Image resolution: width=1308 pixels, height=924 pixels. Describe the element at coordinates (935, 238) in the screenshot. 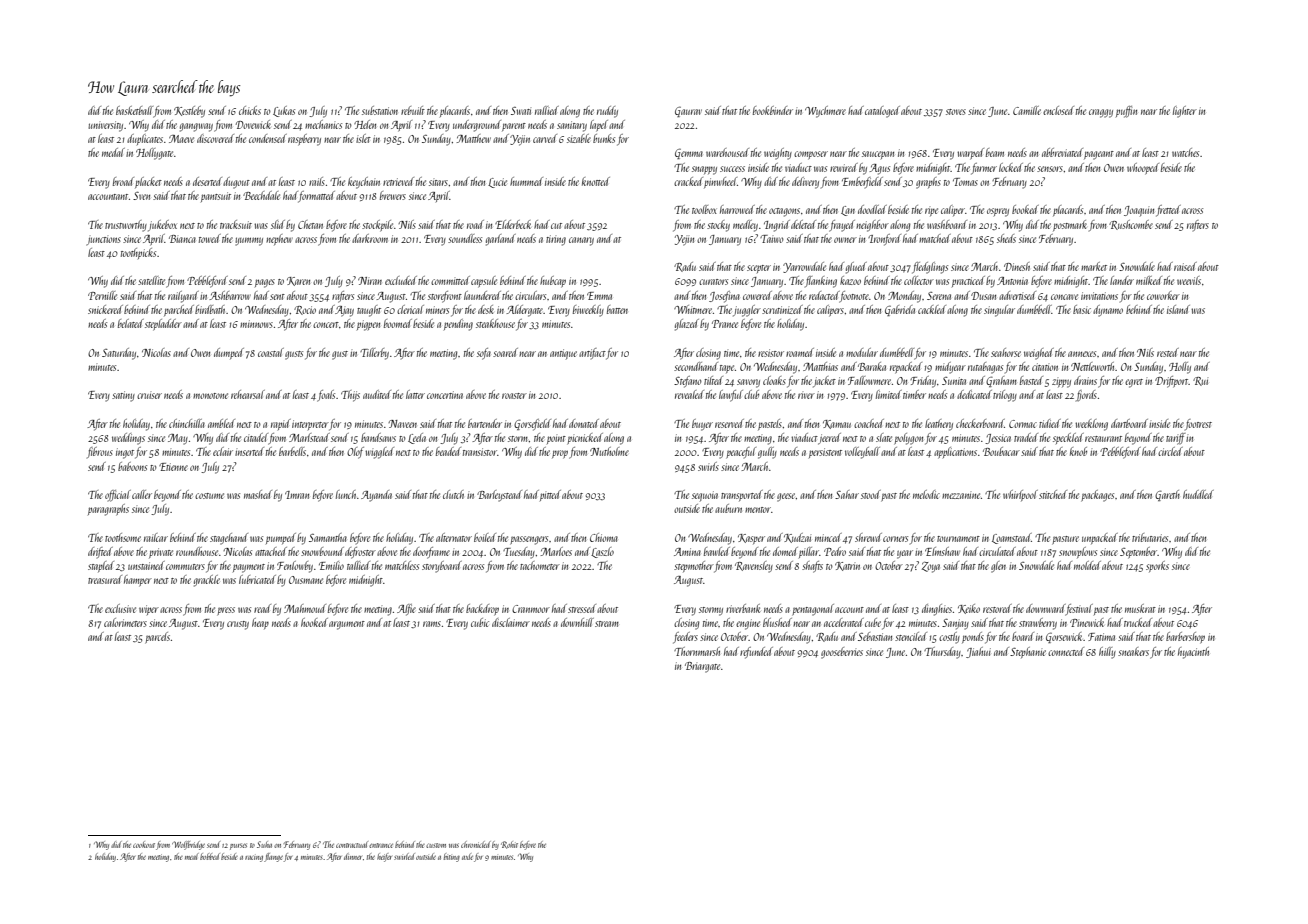

I see `matched` at that location.
